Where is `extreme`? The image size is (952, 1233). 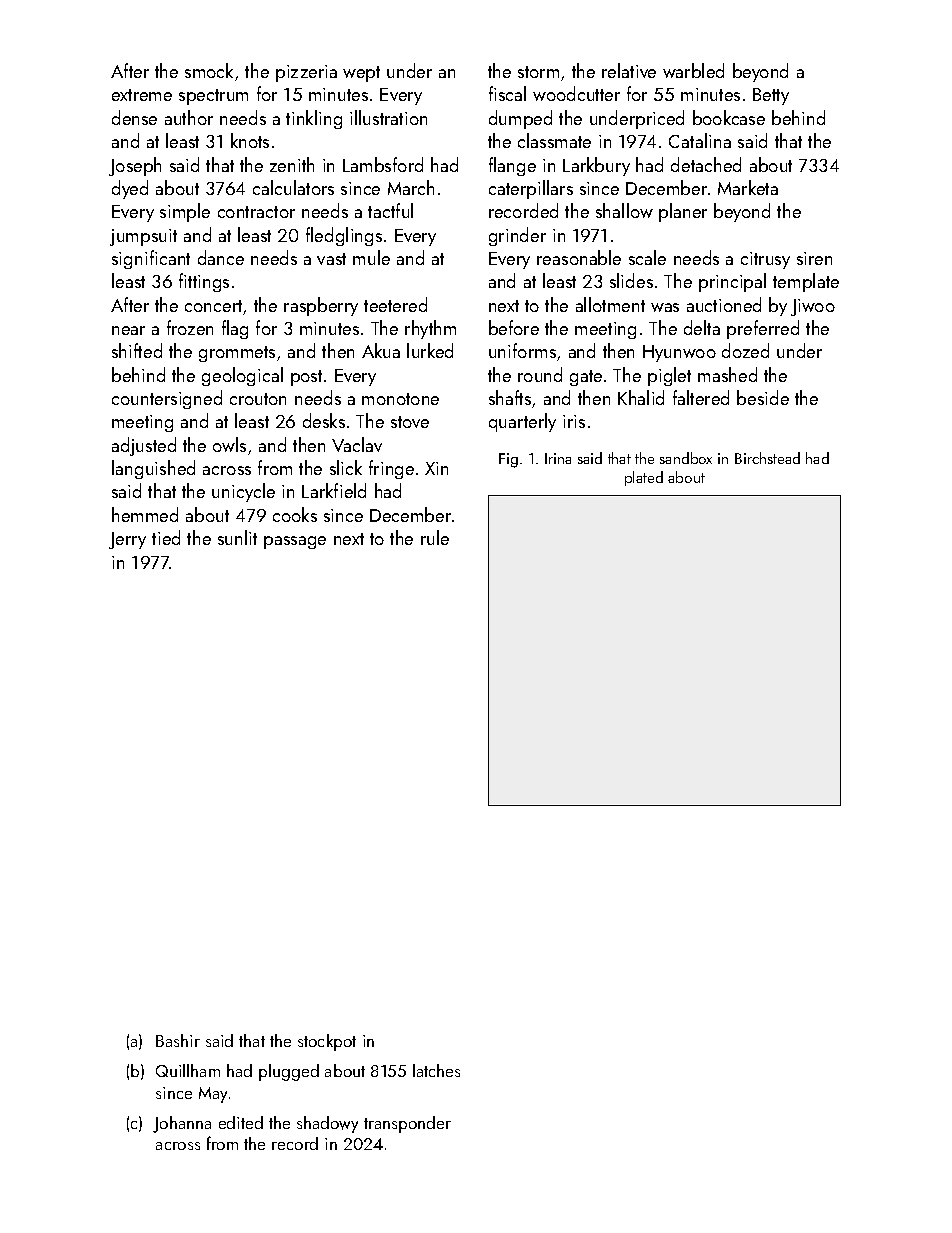
extreme is located at coordinates (142, 95).
